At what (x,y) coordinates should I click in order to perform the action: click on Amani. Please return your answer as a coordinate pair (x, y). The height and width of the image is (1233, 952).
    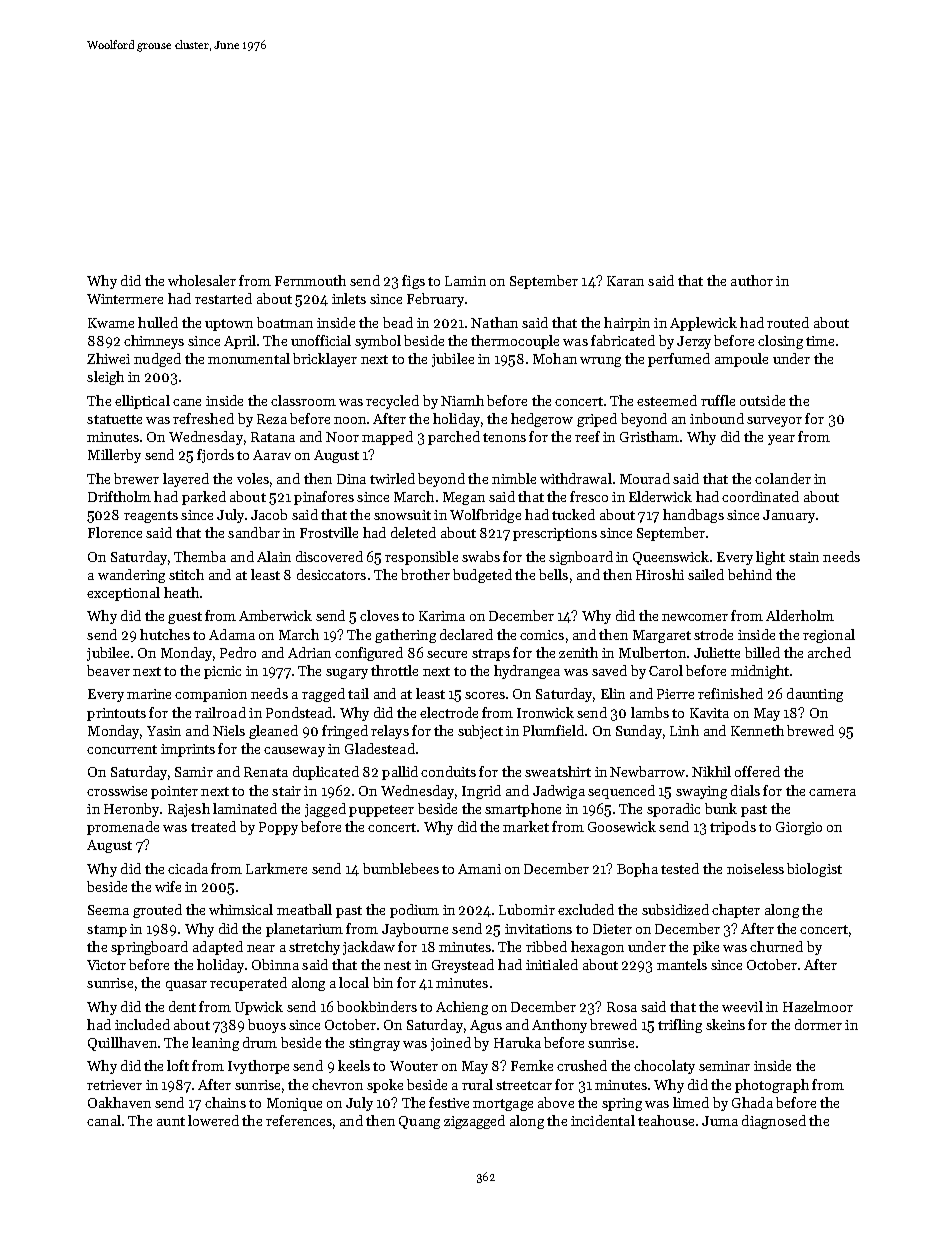
    Looking at the image, I should click on (479, 869).
